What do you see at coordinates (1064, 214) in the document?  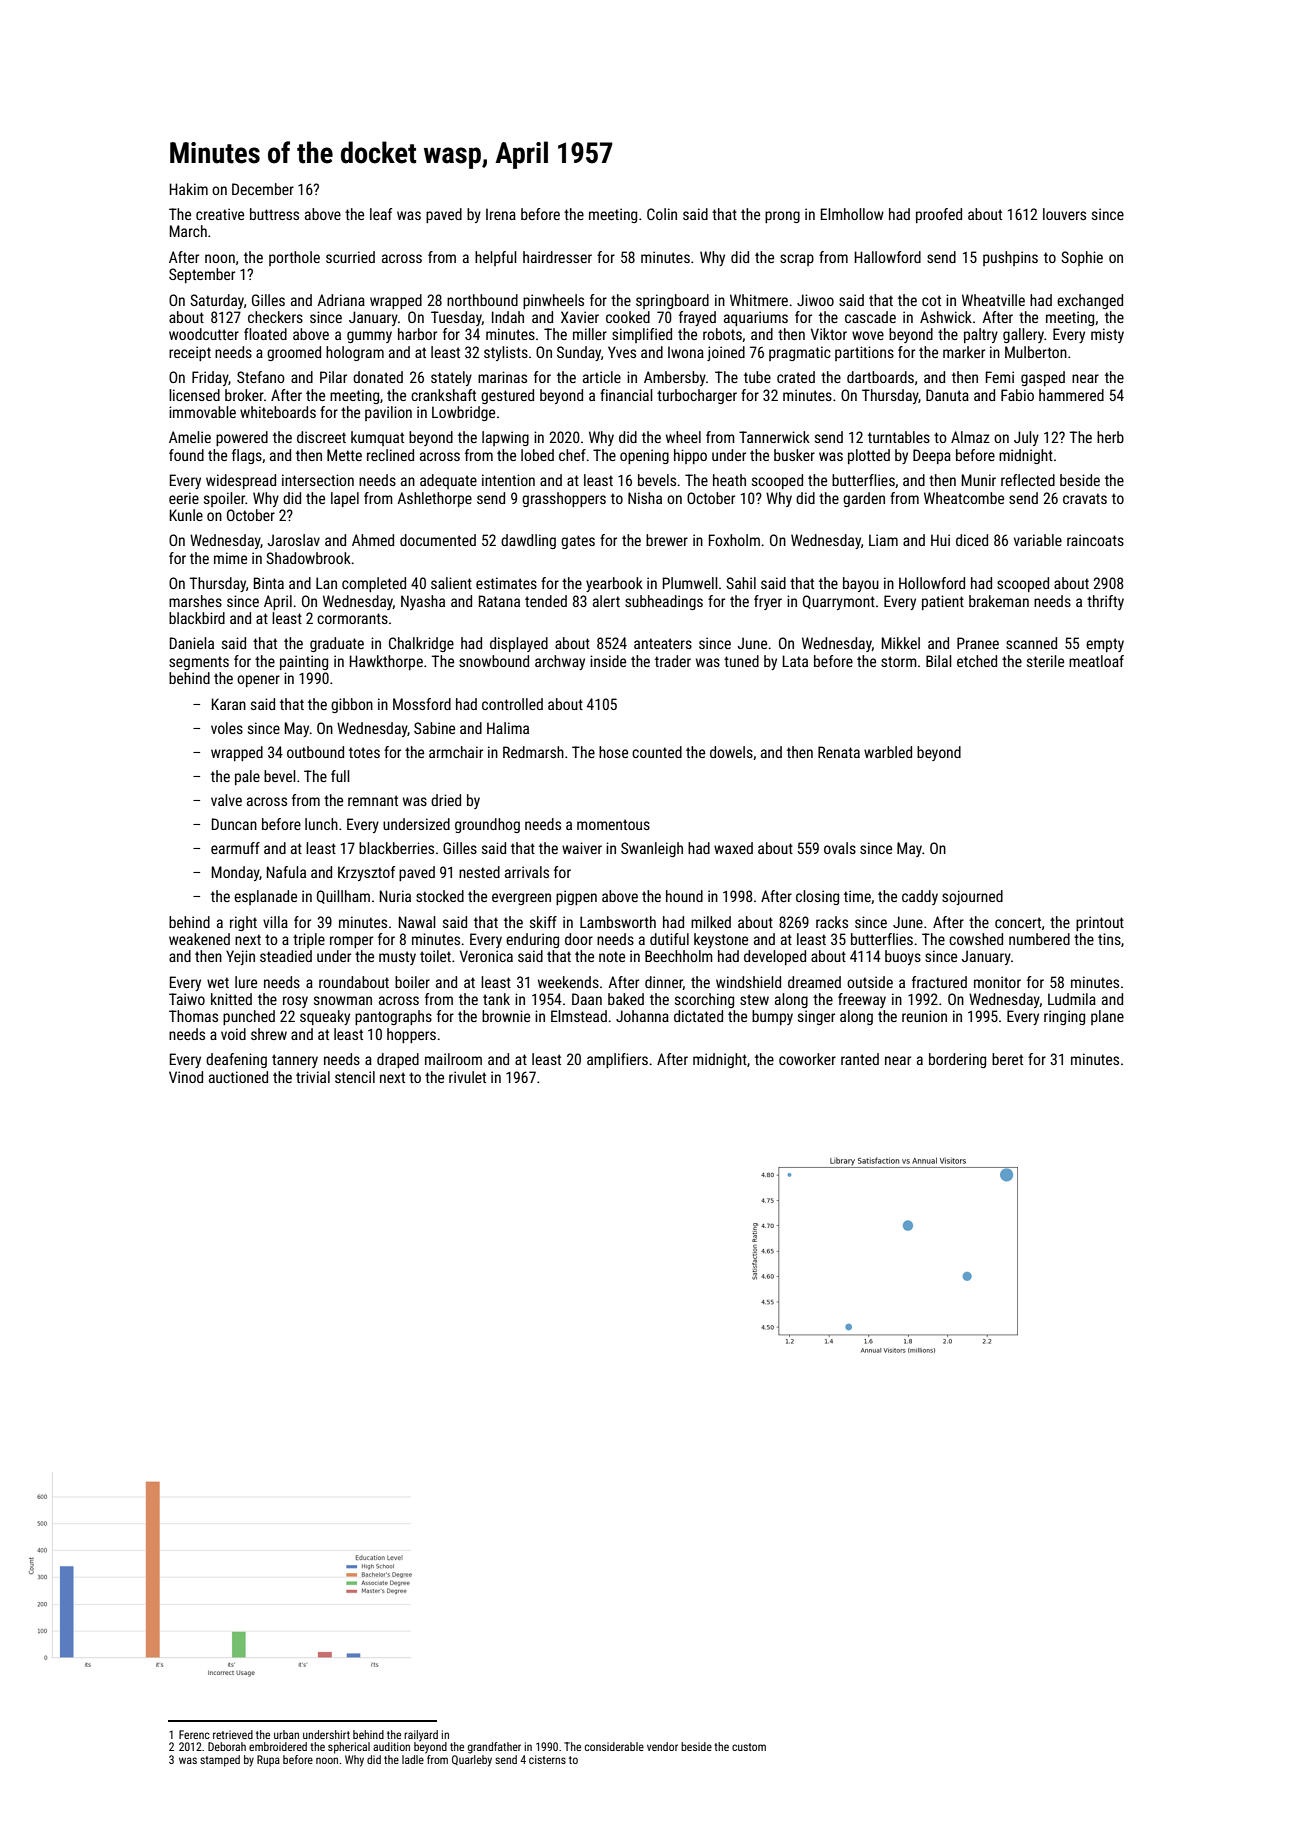 I see `louvers` at bounding box center [1064, 214].
